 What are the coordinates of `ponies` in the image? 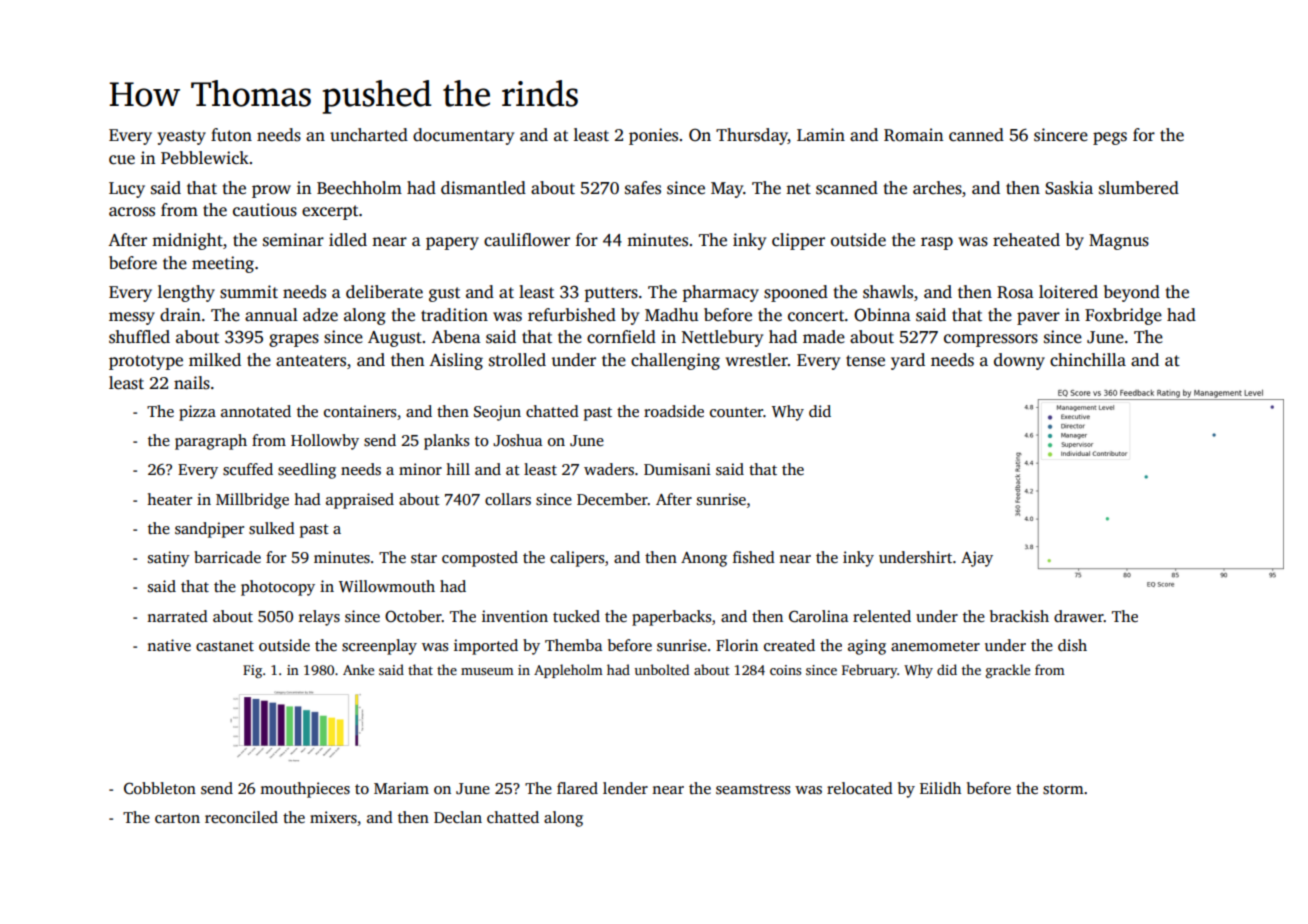 It's located at (653, 136).
